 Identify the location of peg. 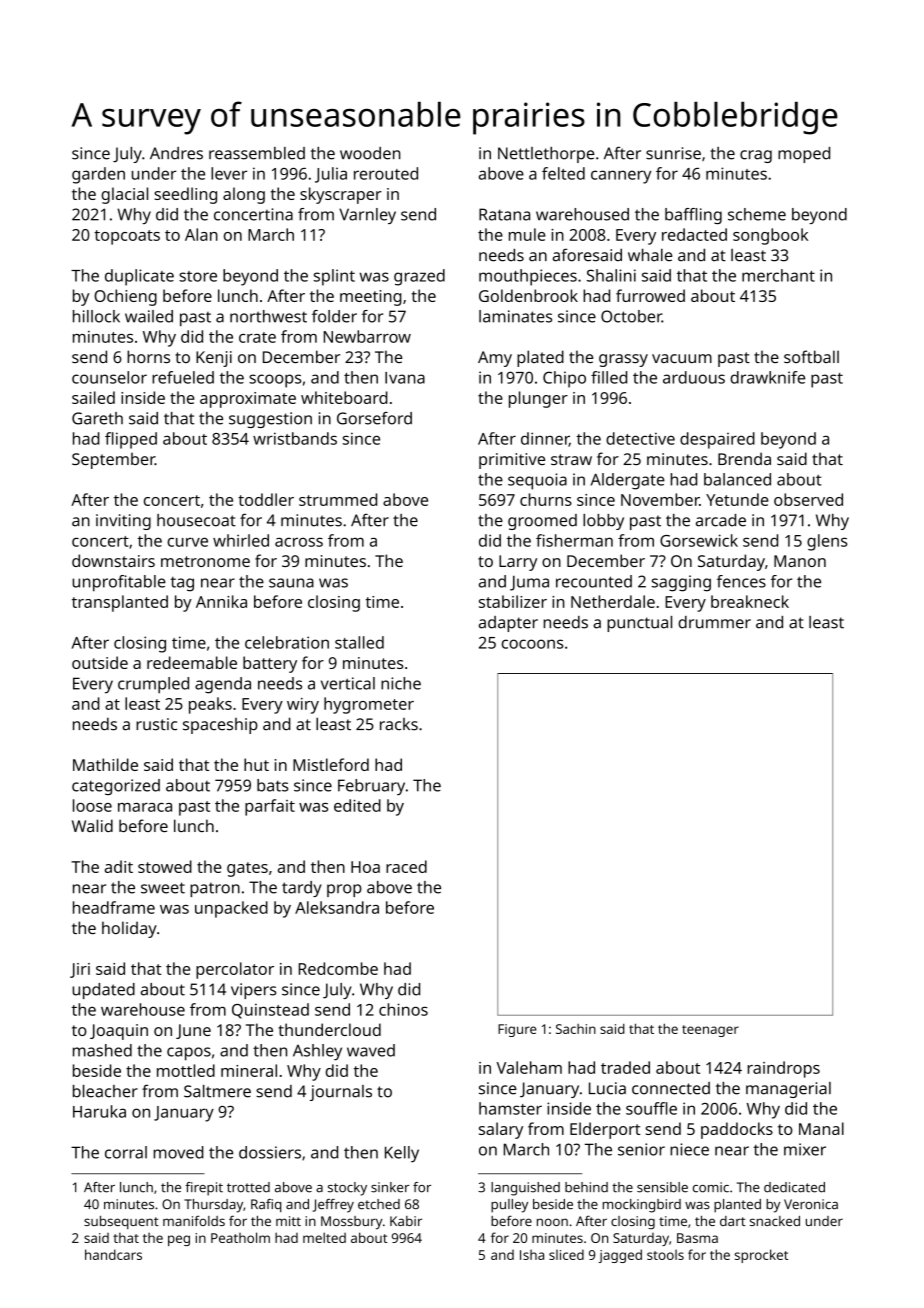
(179, 1240).
